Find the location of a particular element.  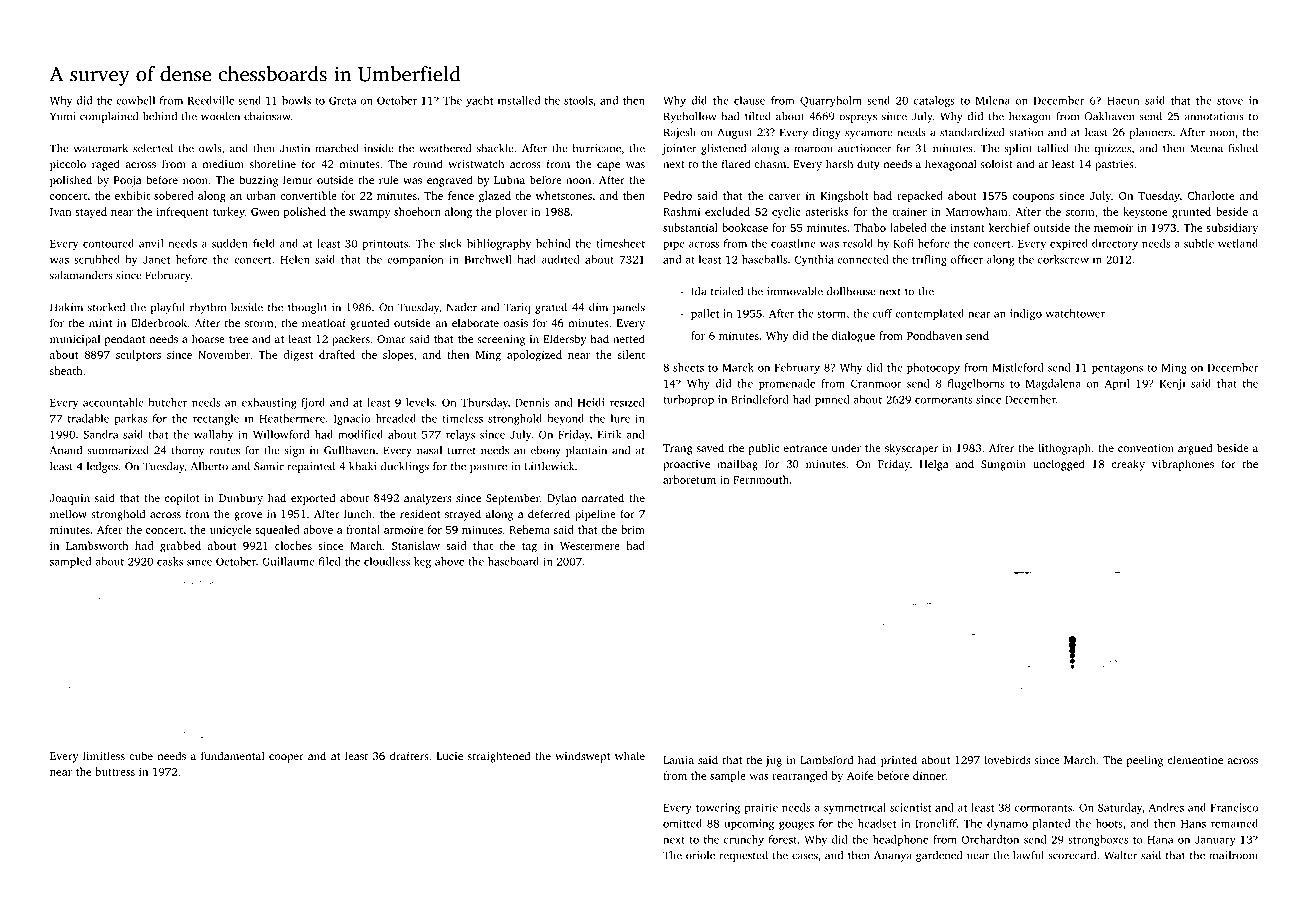

clause is located at coordinates (749, 100).
